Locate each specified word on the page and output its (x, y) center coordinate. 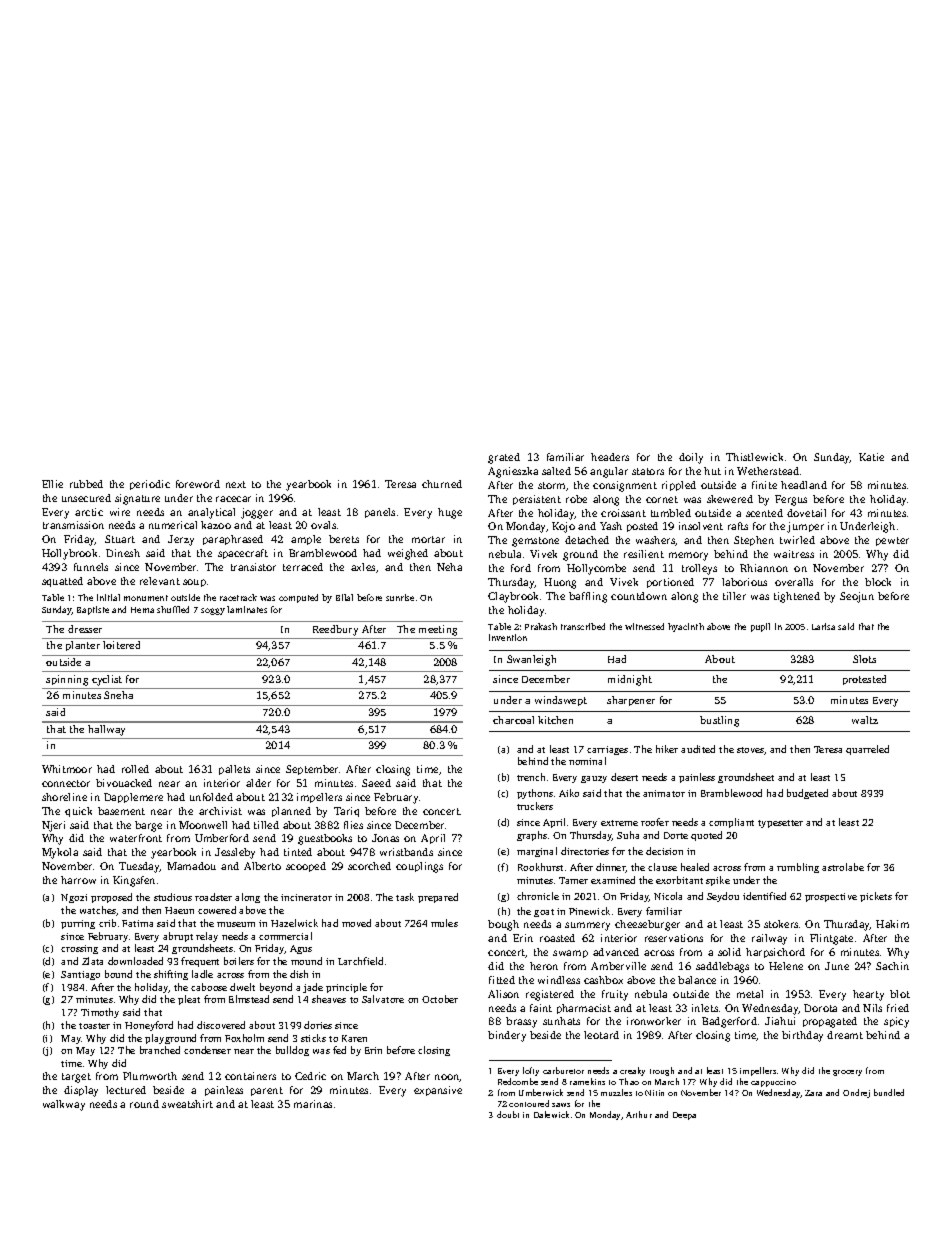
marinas (313, 1104)
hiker (667, 749)
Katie (871, 457)
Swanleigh (531, 660)
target (76, 1078)
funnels (91, 567)
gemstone (535, 542)
